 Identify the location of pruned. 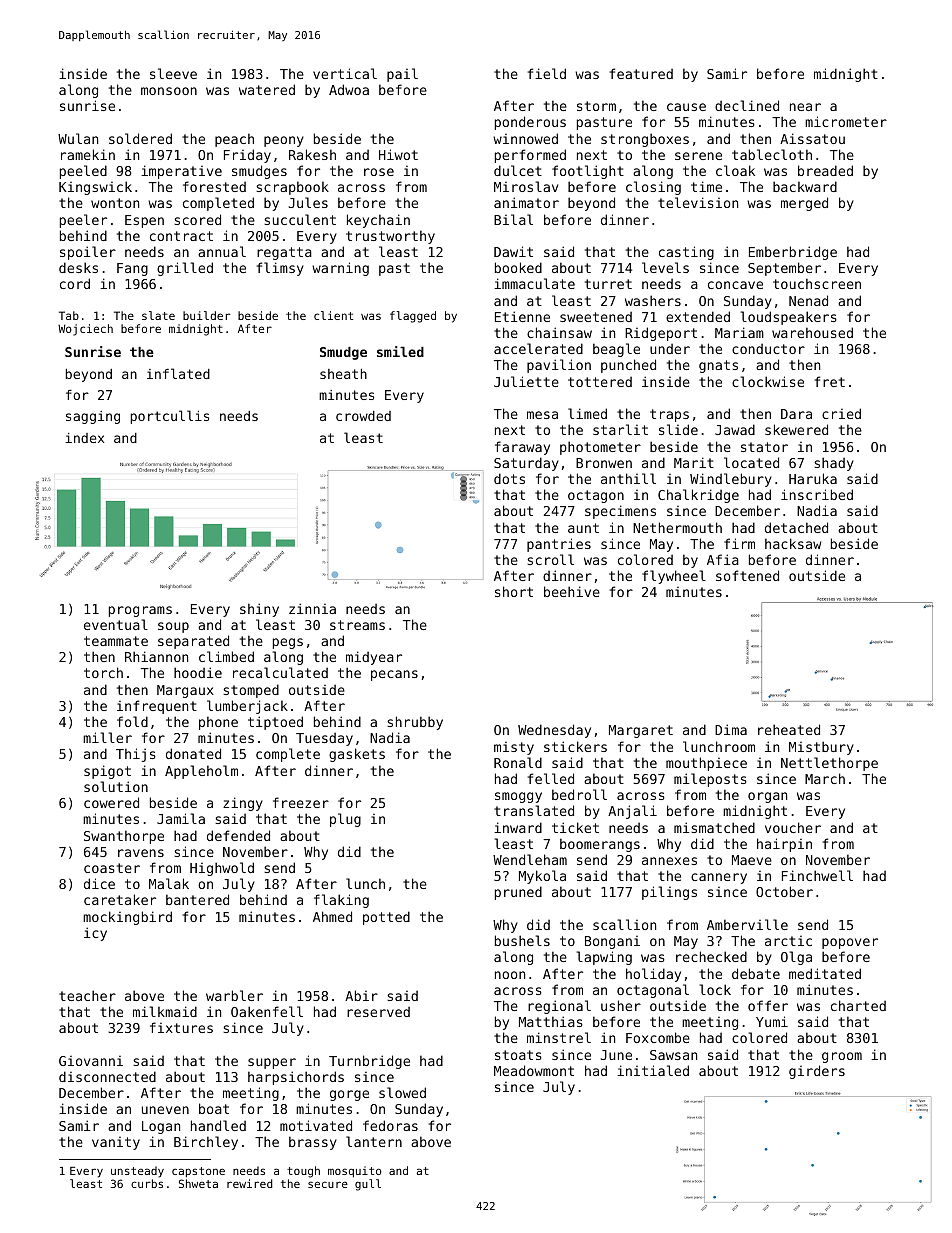
(518, 893).
